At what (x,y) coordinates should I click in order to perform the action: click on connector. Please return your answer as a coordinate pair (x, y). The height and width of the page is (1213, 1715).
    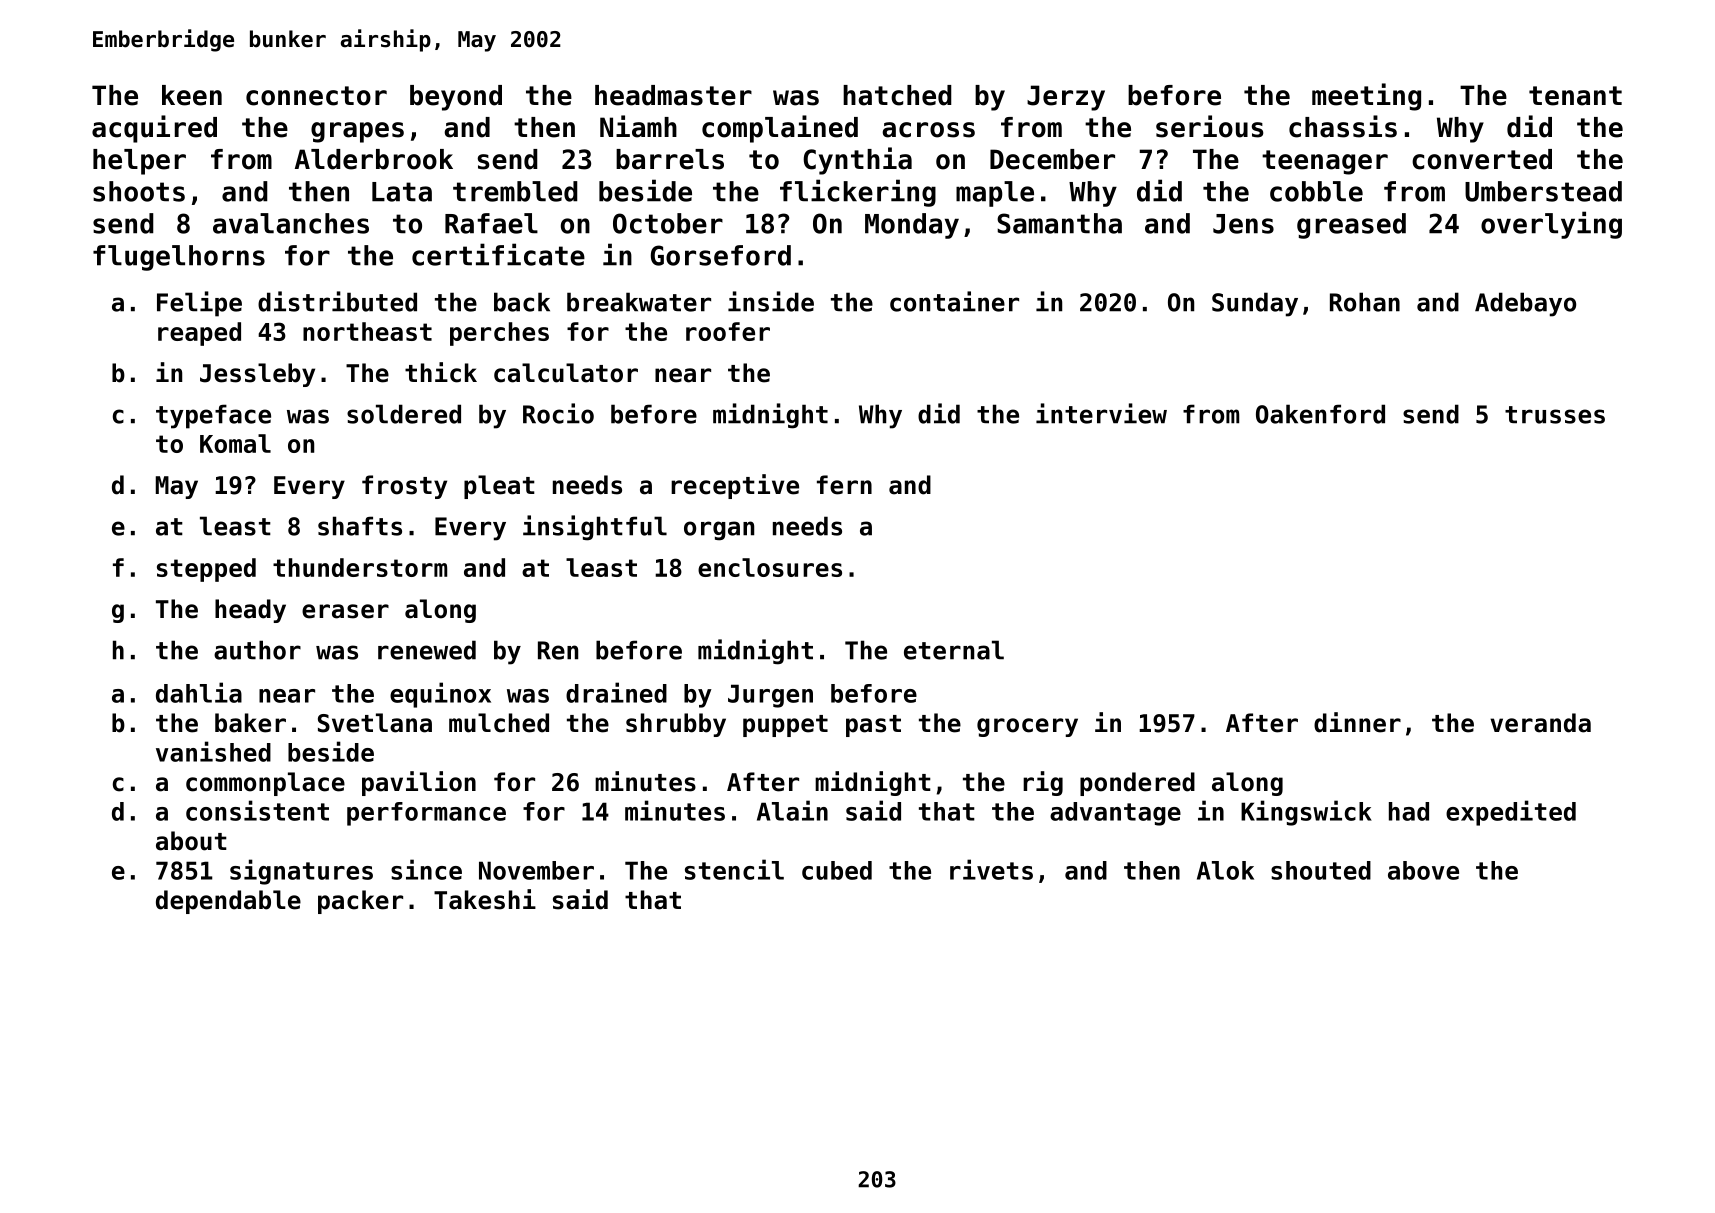
    Looking at the image, I should click on (316, 96).
